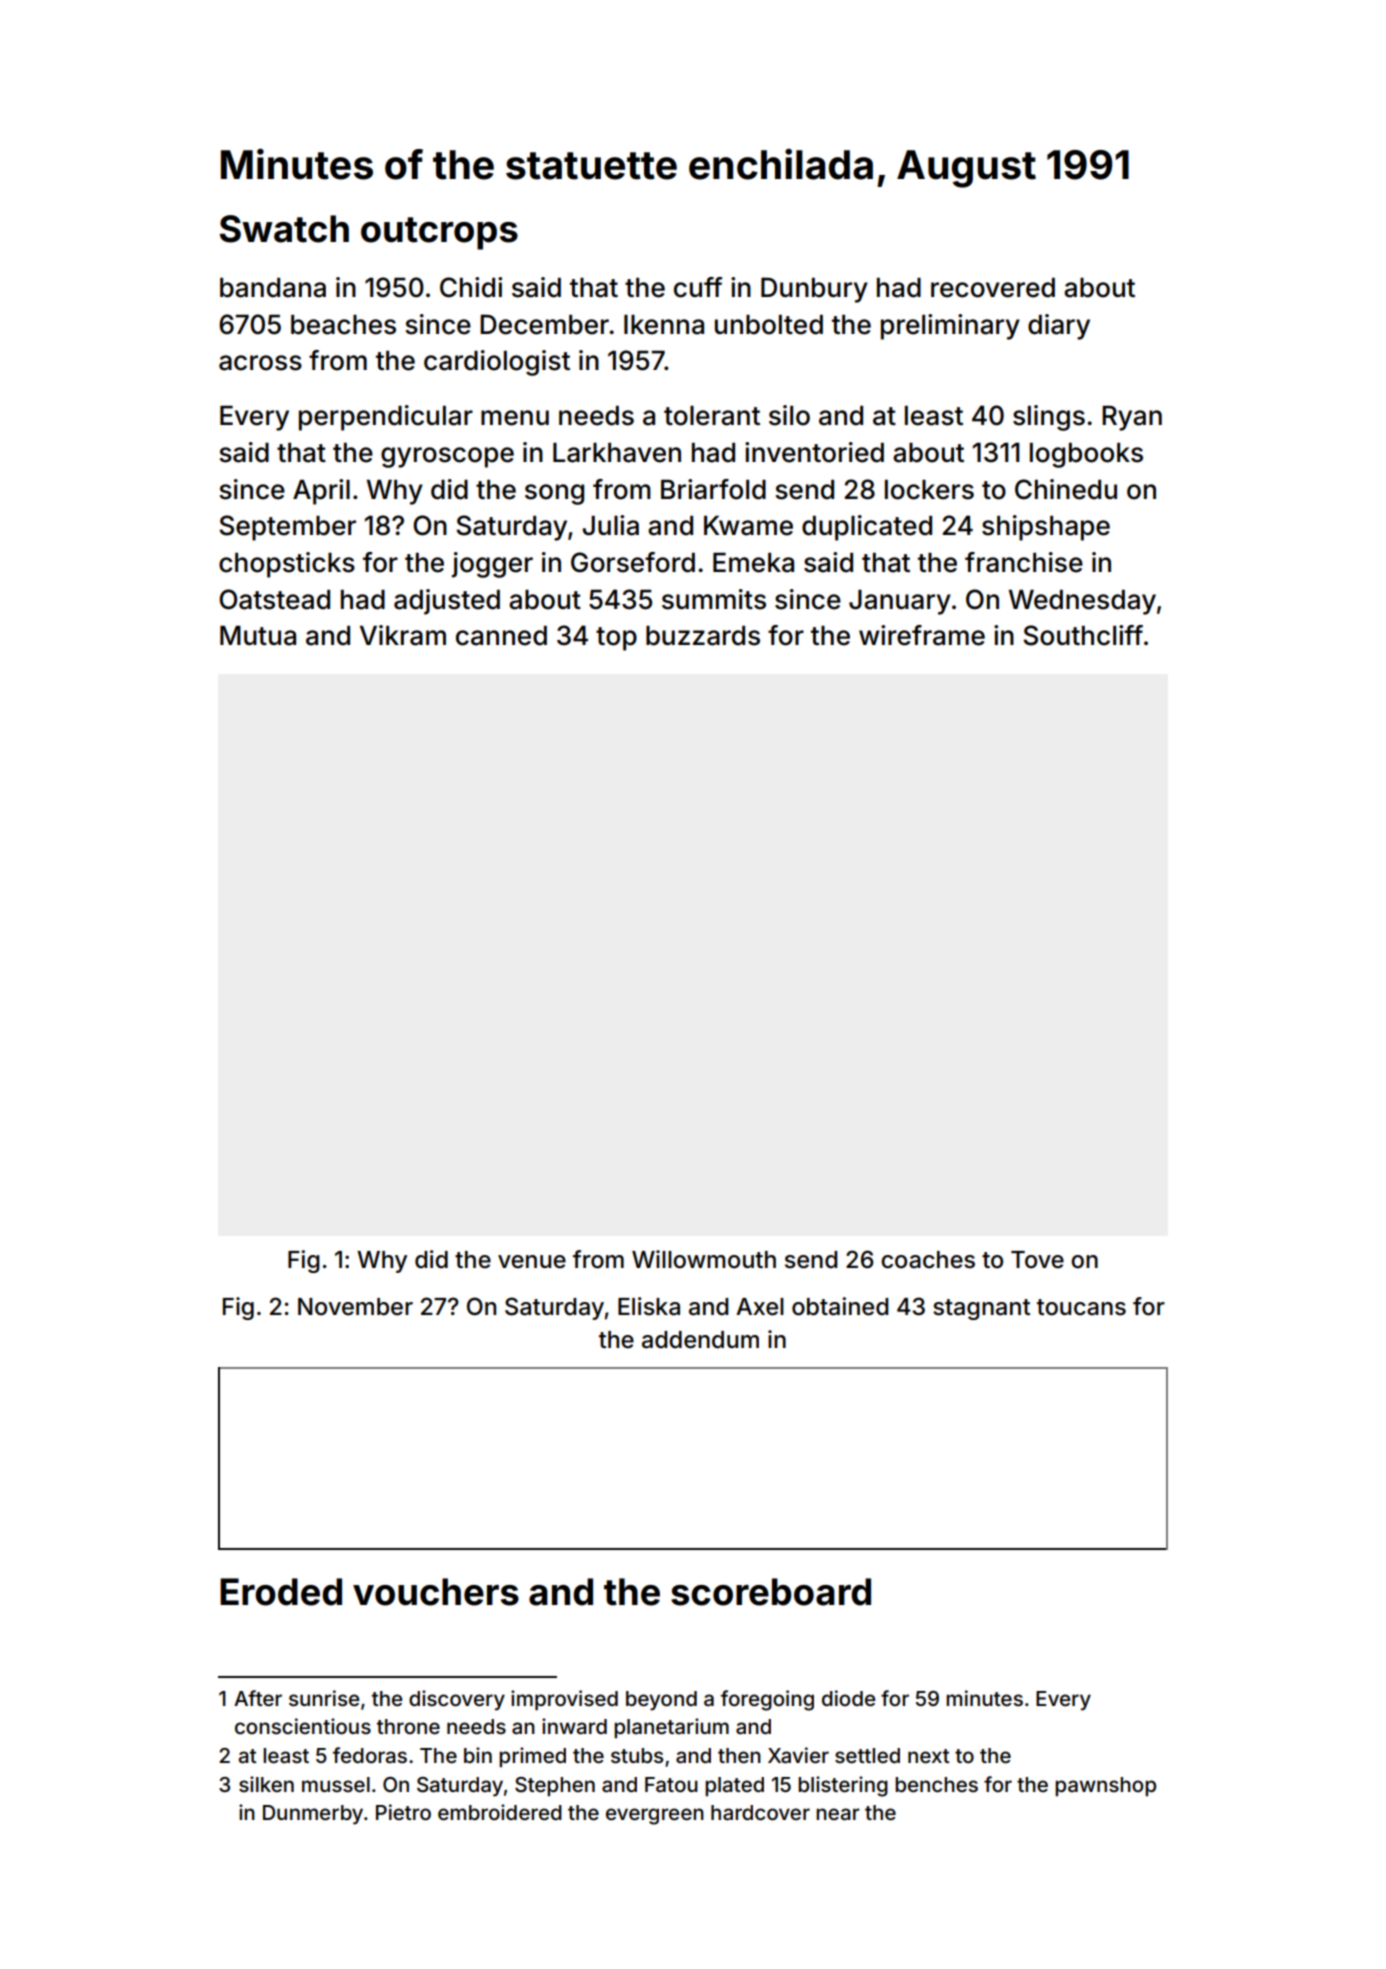  Describe the element at coordinates (532, 1262) in the image. I see `venue` at that location.
